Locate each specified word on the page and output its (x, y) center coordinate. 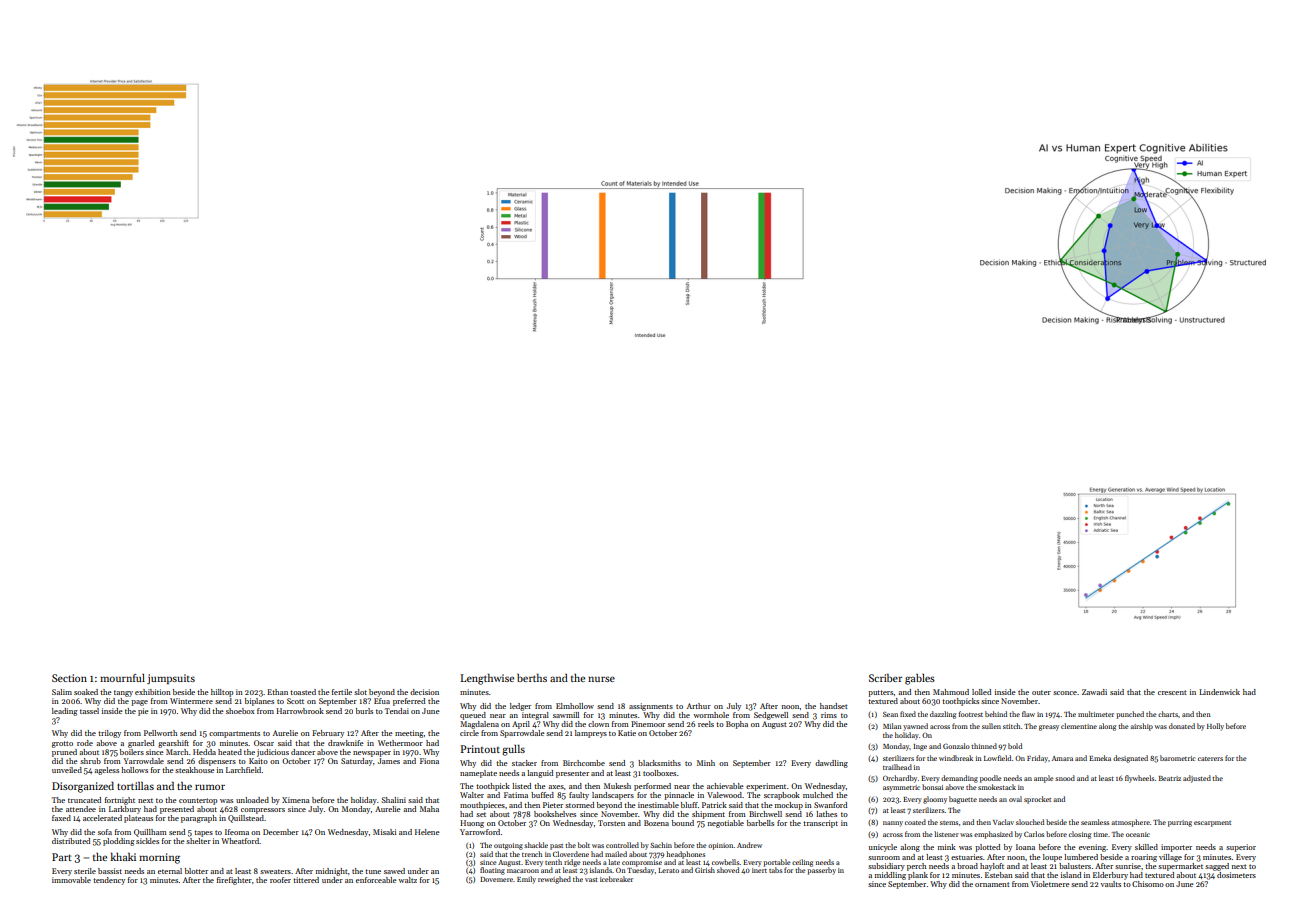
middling (890, 876)
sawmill (566, 715)
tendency (109, 881)
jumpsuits (171, 679)
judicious (273, 753)
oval (1015, 799)
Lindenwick (1219, 692)
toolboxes (659, 773)
